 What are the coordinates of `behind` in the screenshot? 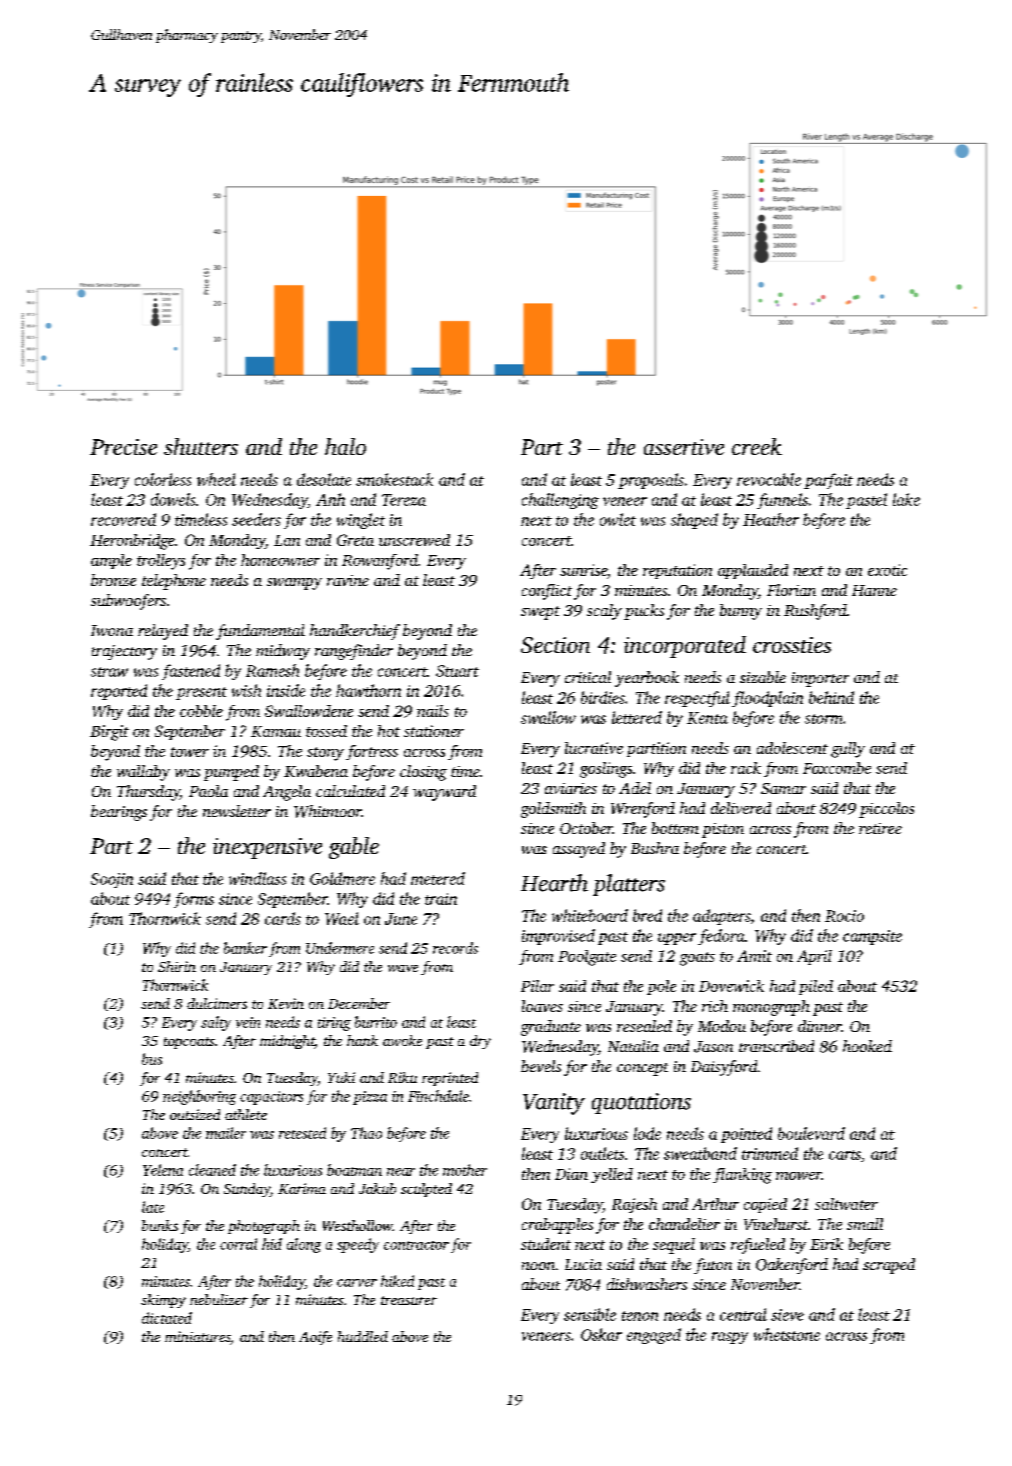 It's located at (831, 697).
